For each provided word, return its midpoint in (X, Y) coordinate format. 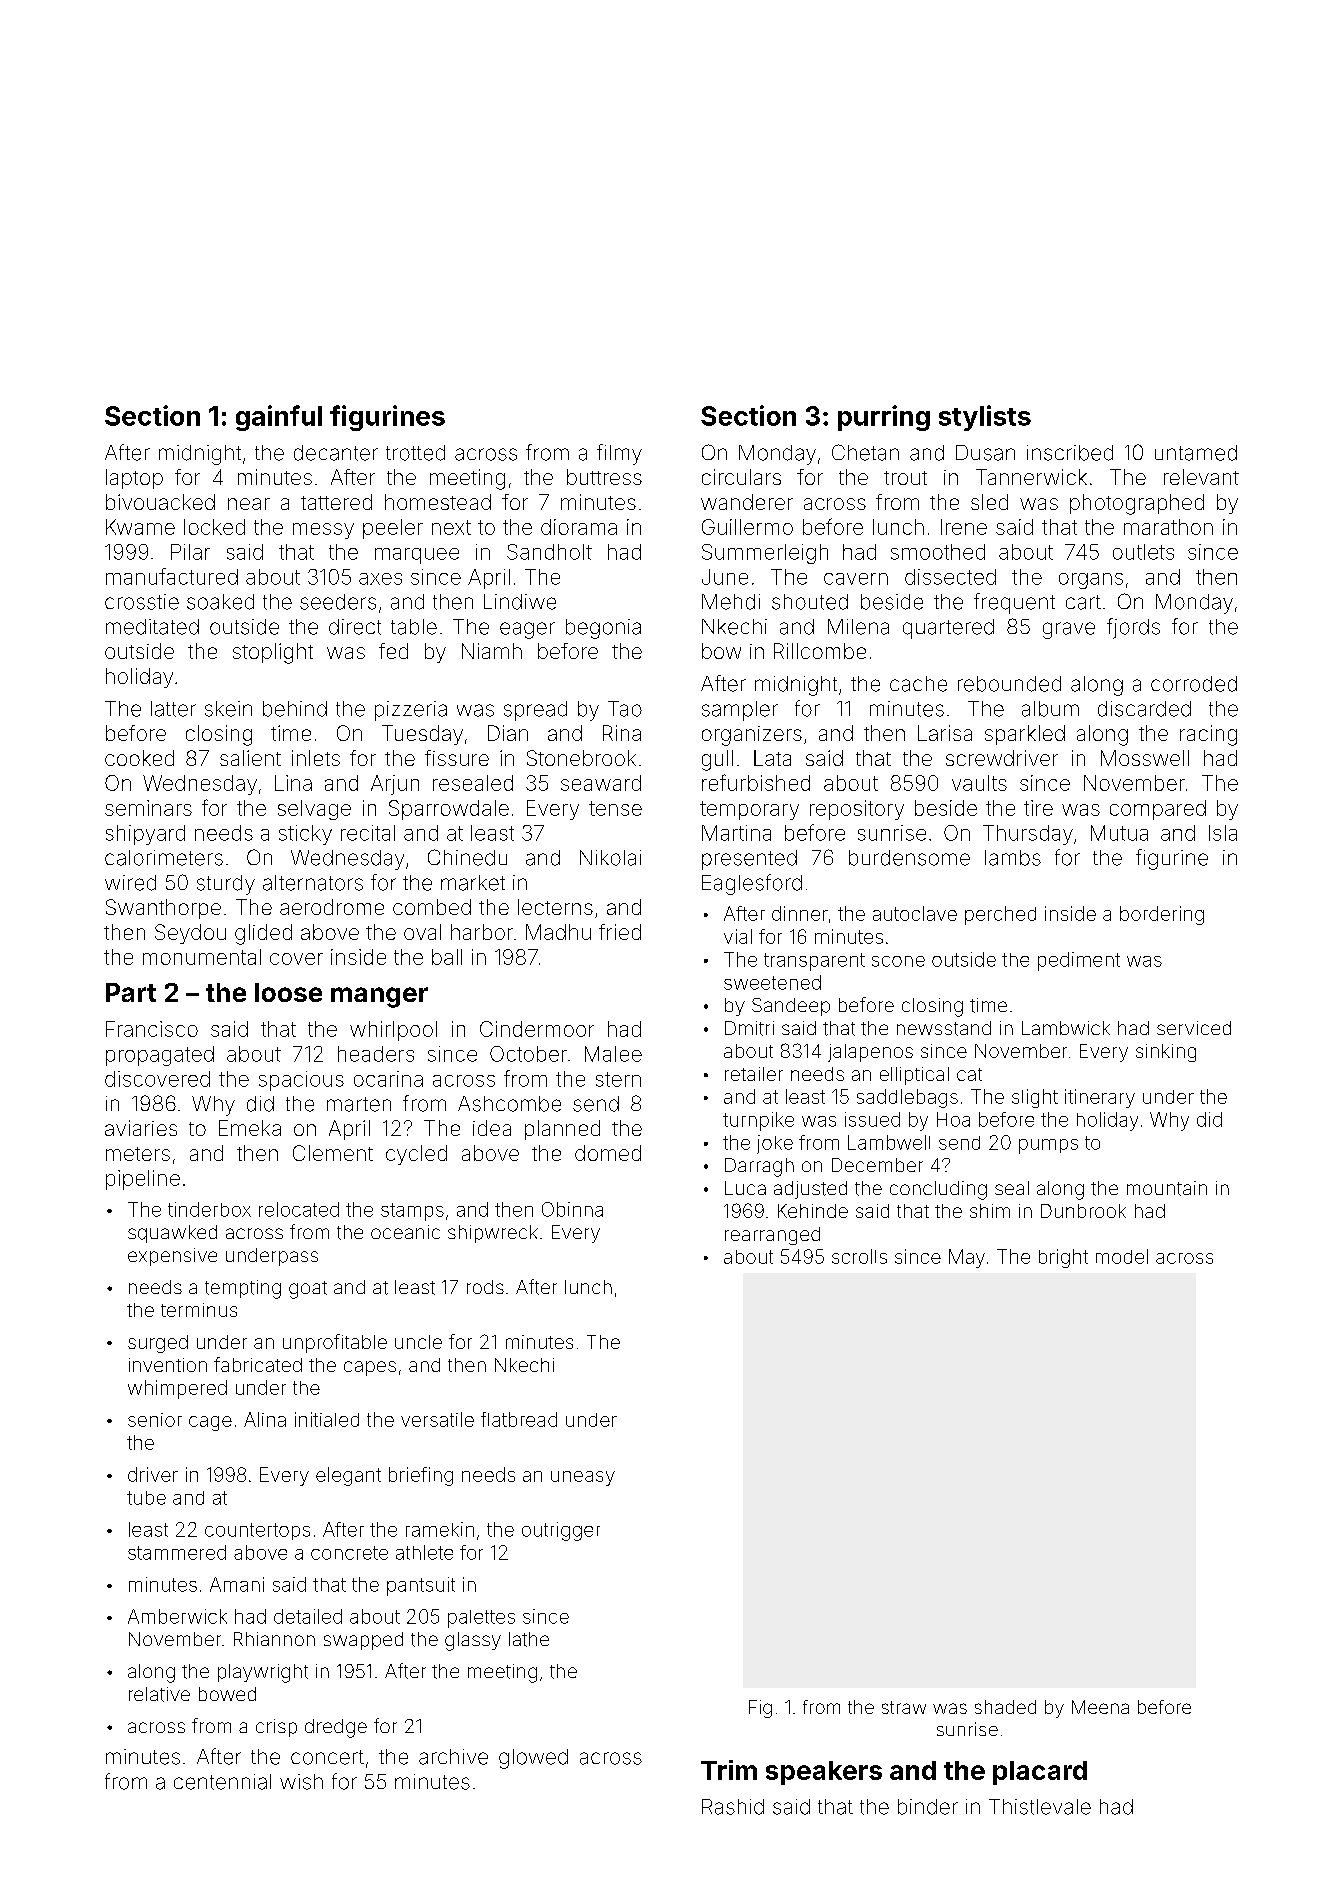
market (473, 883)
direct (355, 627)
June (725, 577)
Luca (745, 1188)
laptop (134, 479)
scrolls (859, 1256)
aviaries (141, 1128)
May (967, 1258)
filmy (619, 454)
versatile (437, 1419)
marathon (1168, 527)
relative (159, 1694)
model (1122, 1256)
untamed (1196, 453)
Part (131, 992)
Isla (1223, 833)
